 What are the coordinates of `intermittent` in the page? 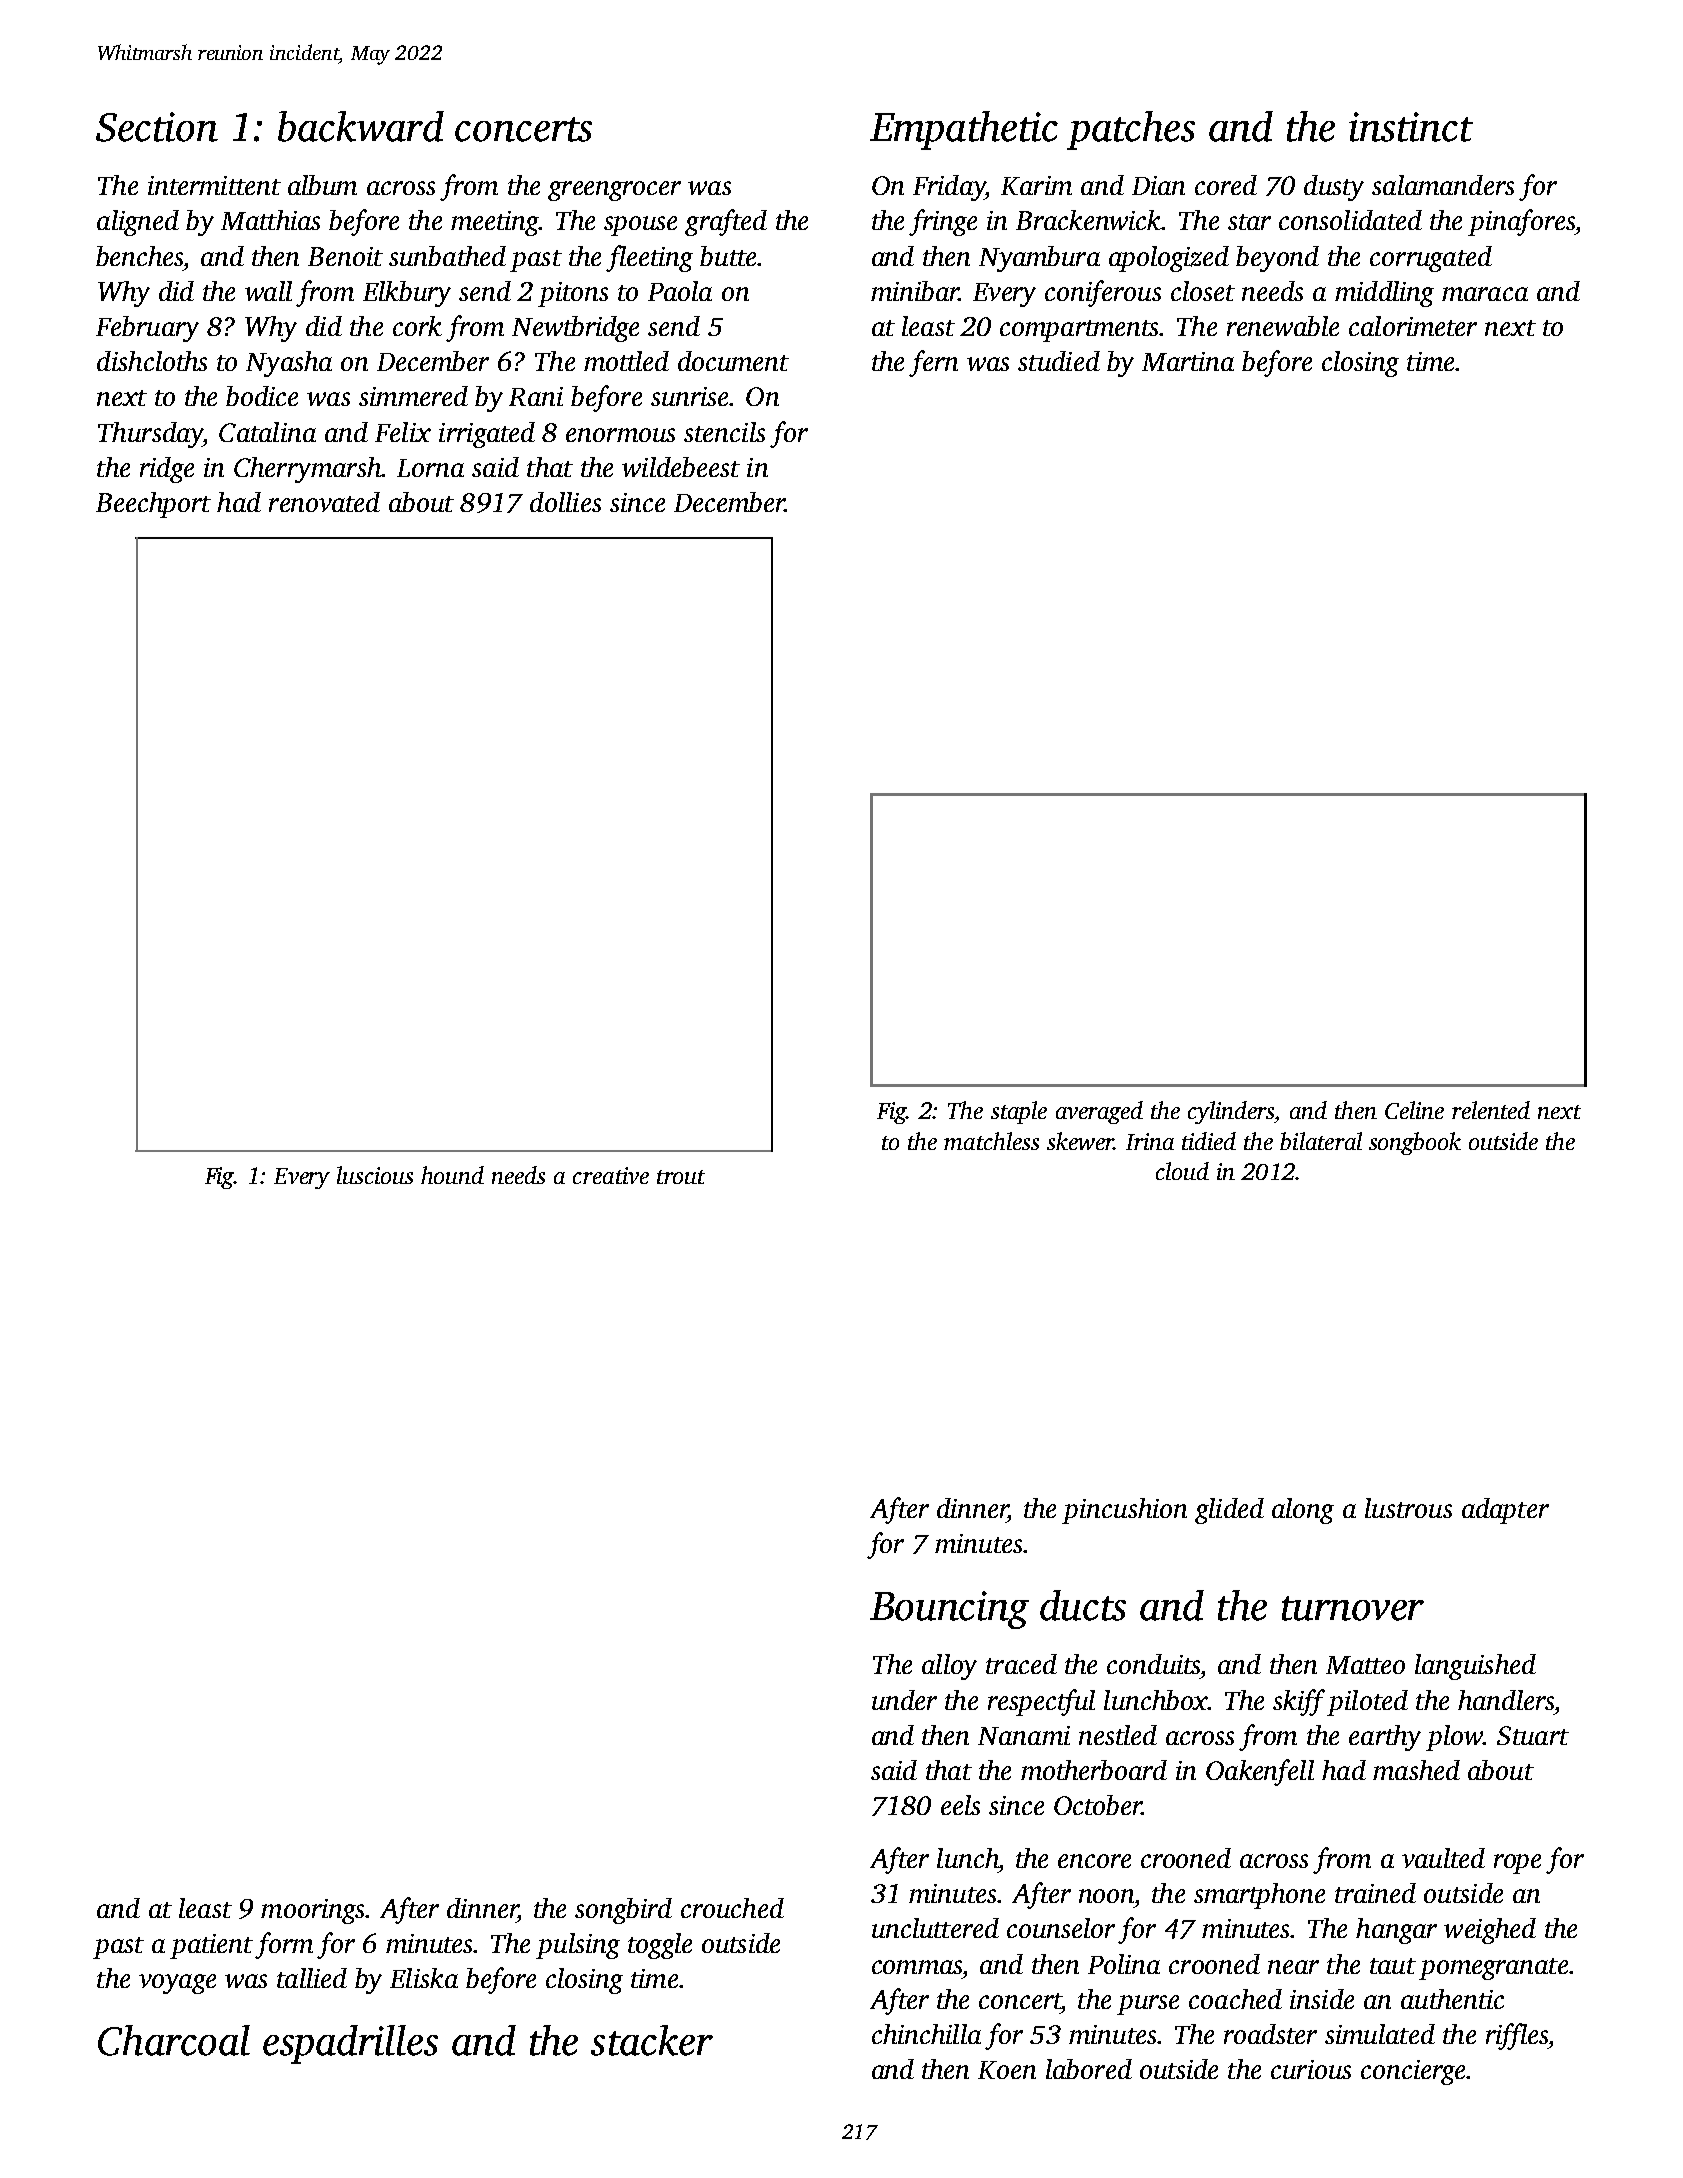 It's located at (214, 185).
